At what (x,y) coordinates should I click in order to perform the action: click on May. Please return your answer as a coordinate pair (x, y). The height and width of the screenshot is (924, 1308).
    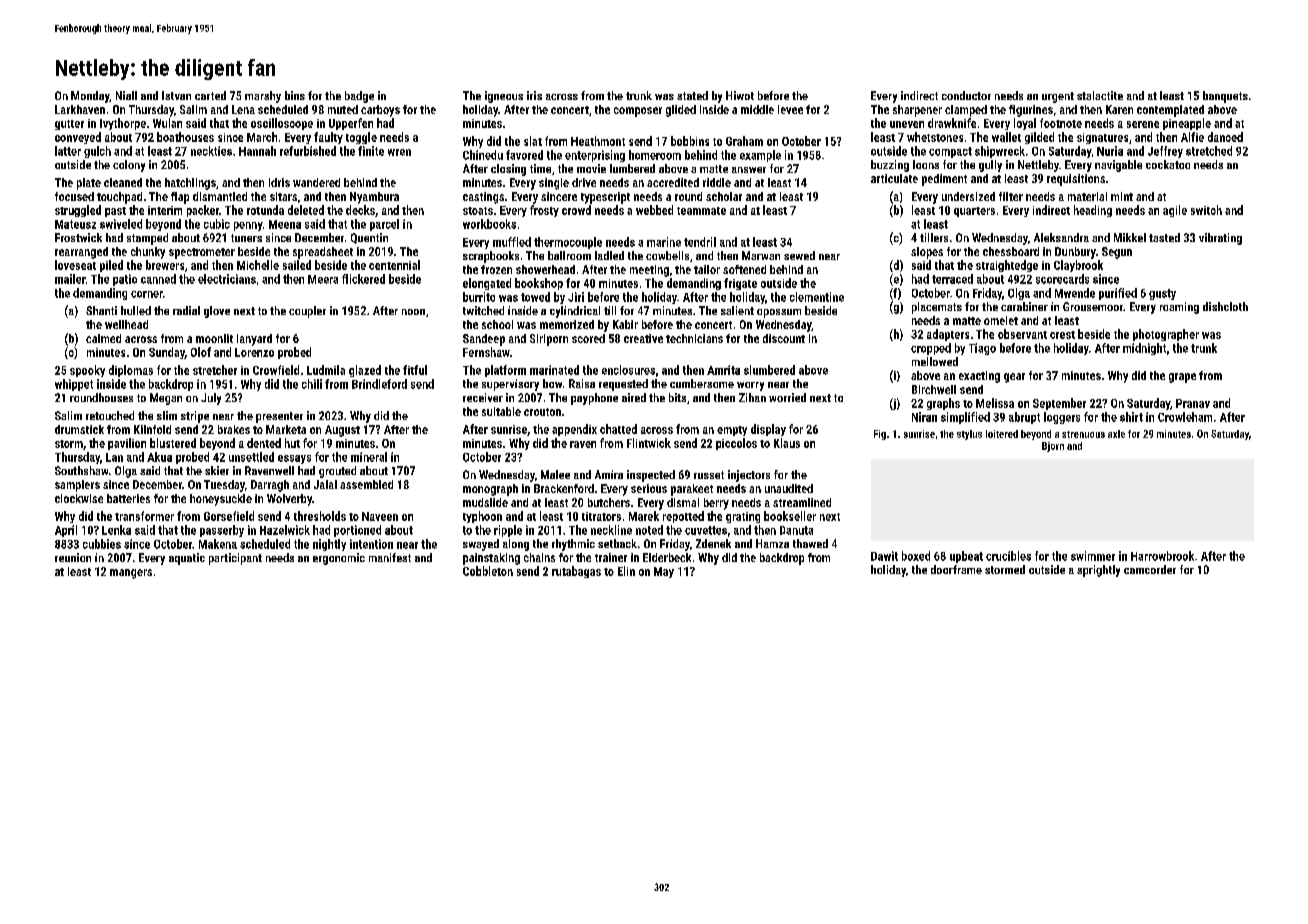
    Looking at the image, I should click on (664, 572).
